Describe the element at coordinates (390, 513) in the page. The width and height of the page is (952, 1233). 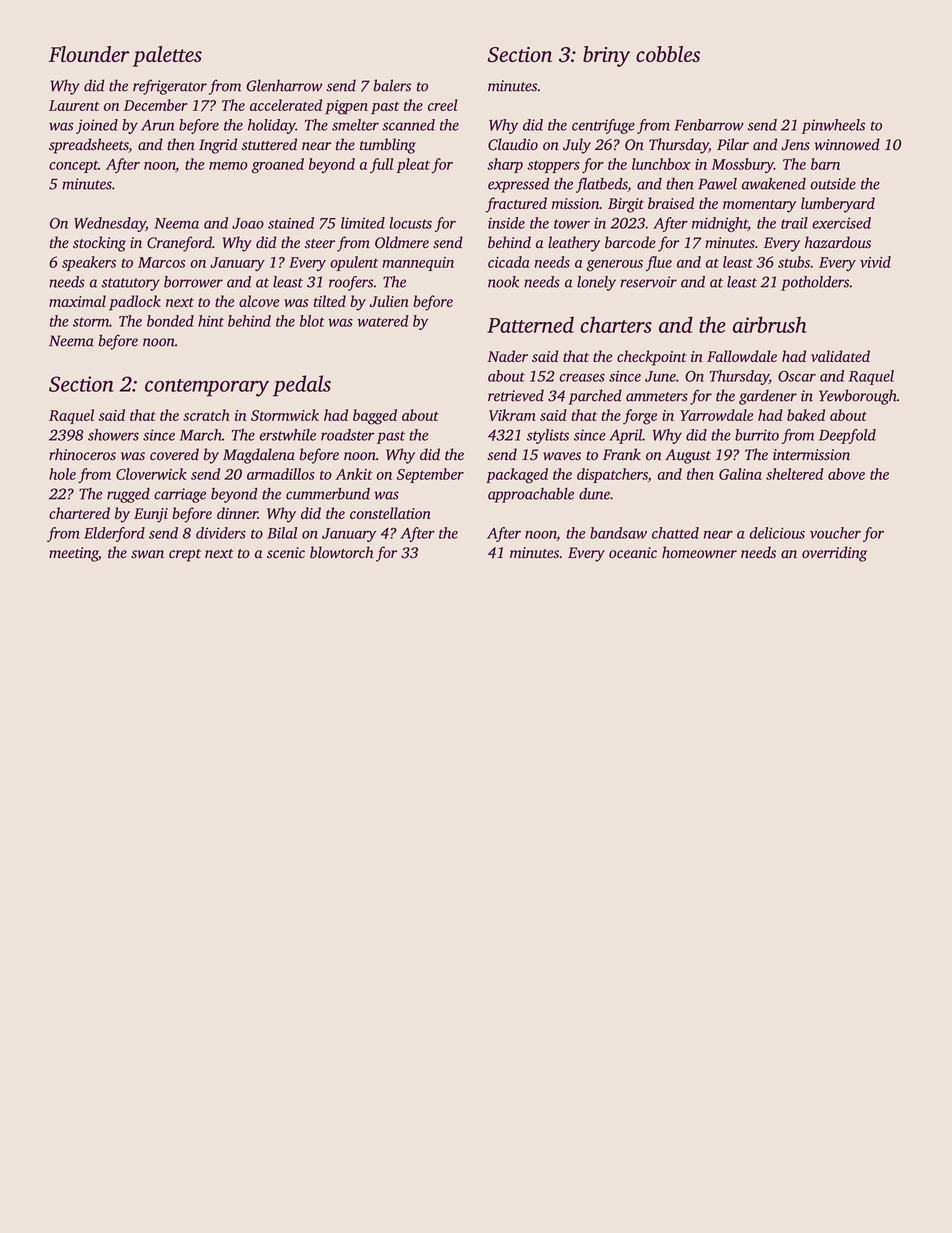
I see `constellation` at that location.
